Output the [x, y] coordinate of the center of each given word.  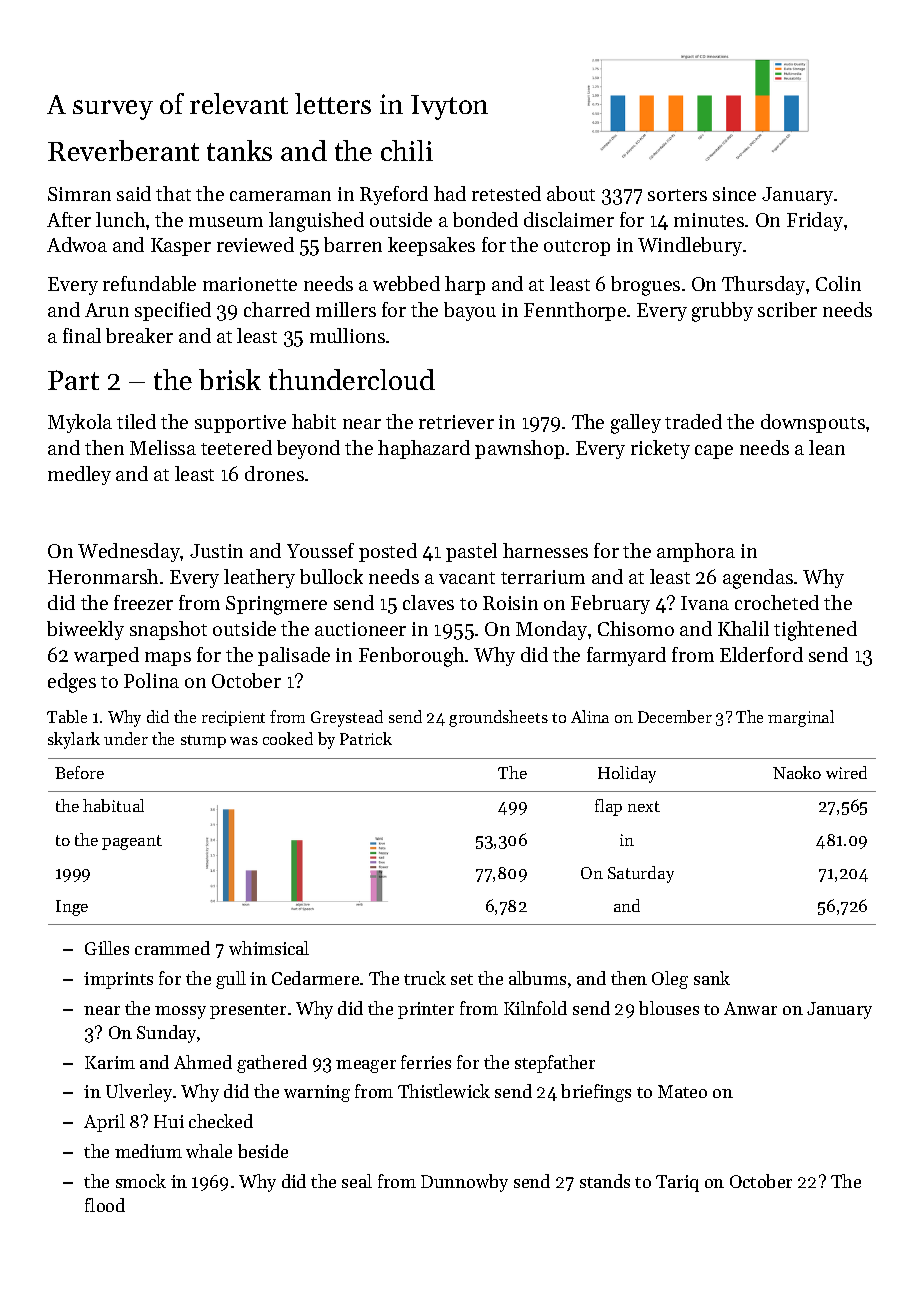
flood [105, 1205]
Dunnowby [464, 1183]
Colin [838, 283]
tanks [239, 150]
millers [346, 309]
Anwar [750, 1008]
